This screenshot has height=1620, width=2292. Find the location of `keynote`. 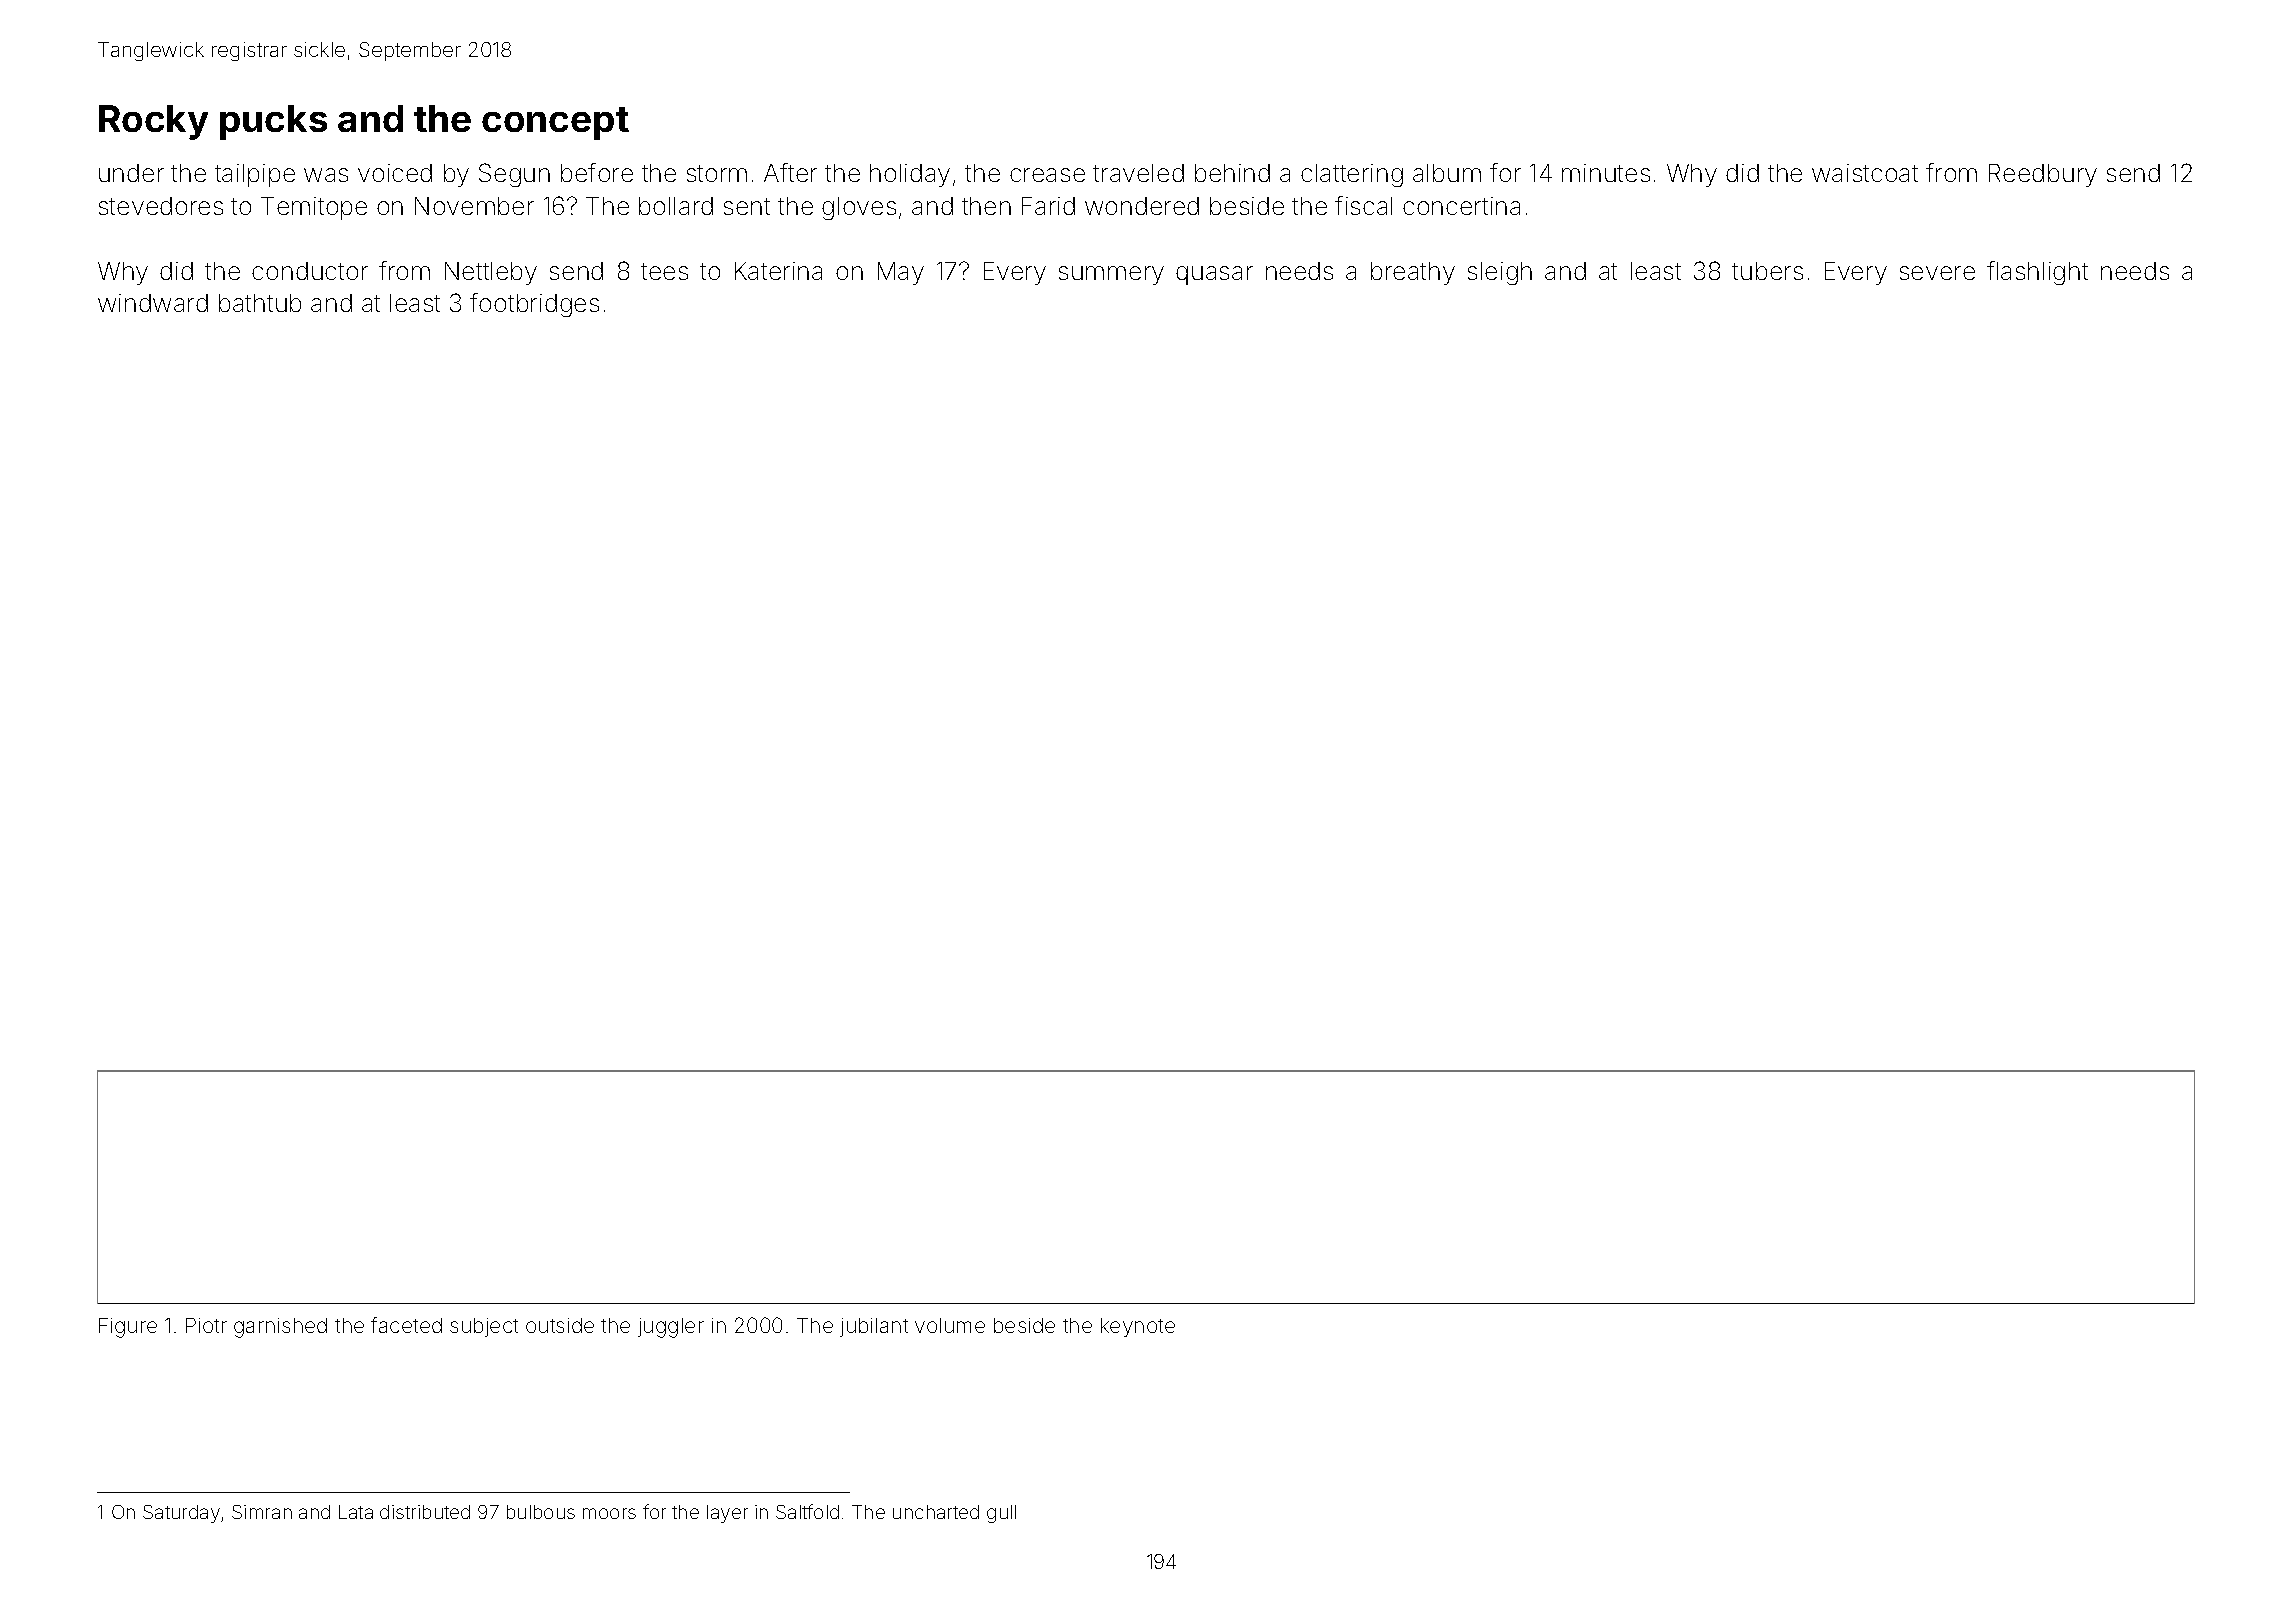

keynote is located at coordinates (1138, 1327).
